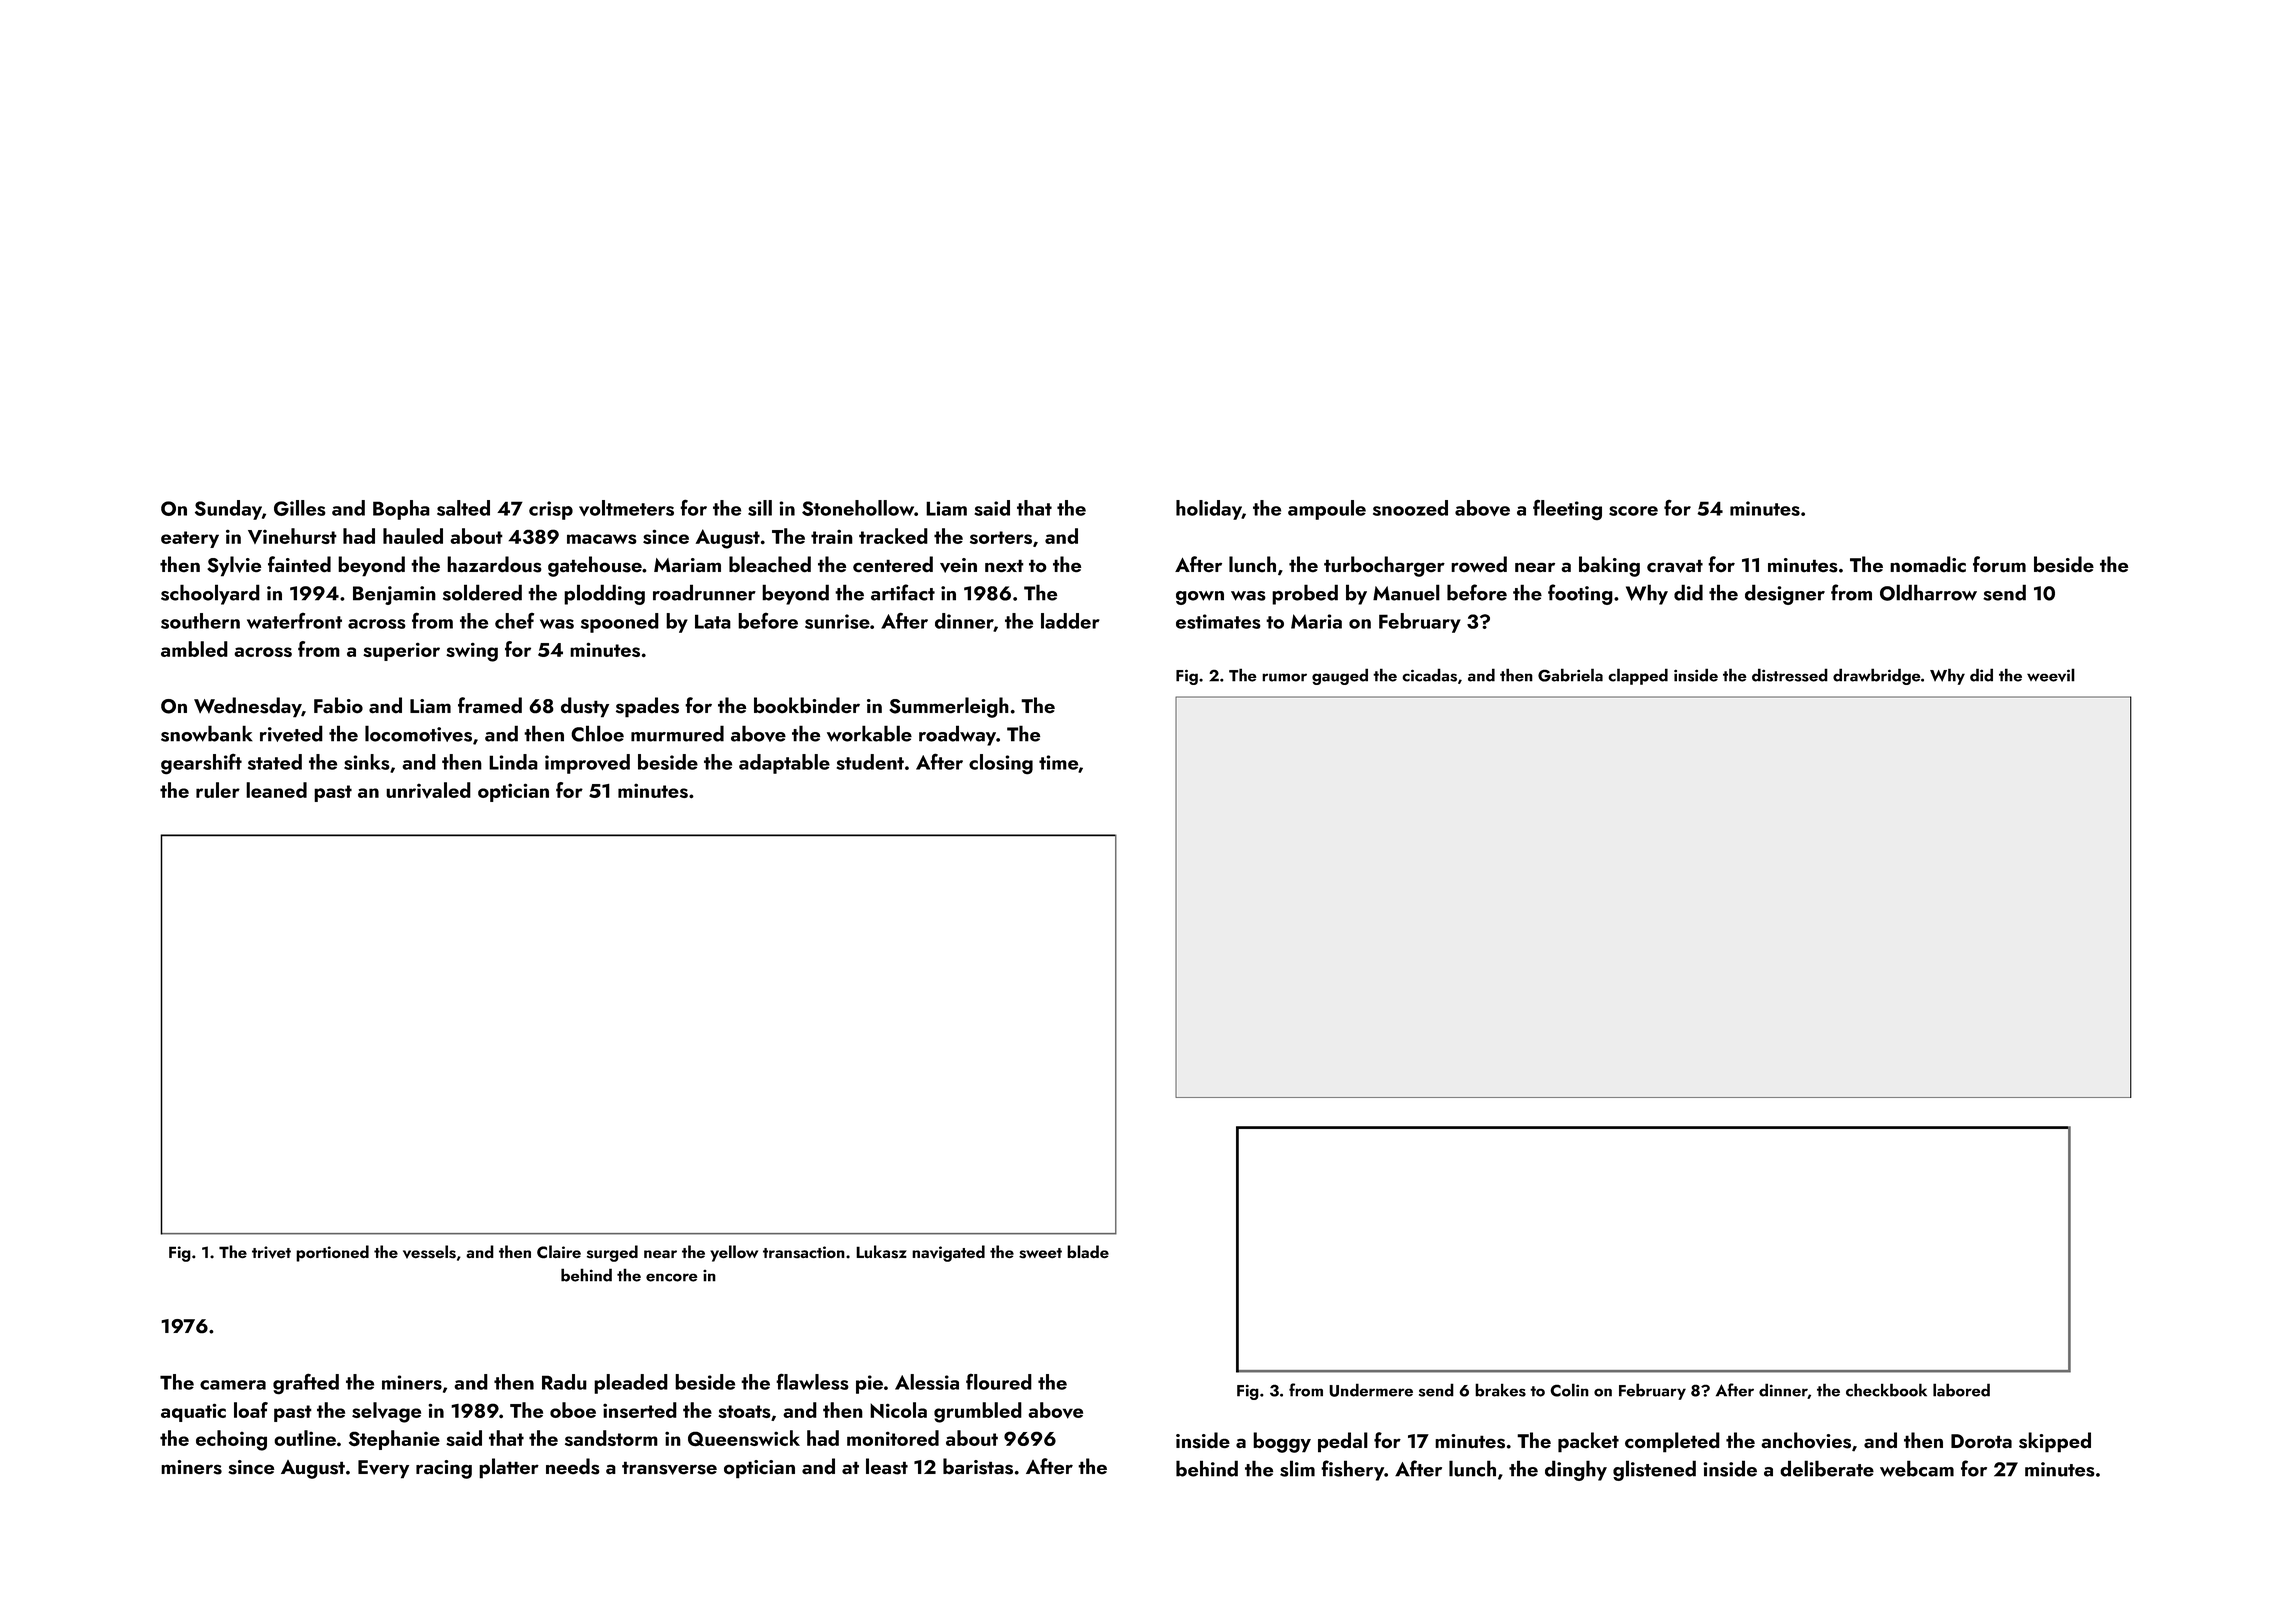 The image size is (2292, 1620). Describe the element at coordinates (428, 790) in the screenshot. I see `unrivaled` at that location.
